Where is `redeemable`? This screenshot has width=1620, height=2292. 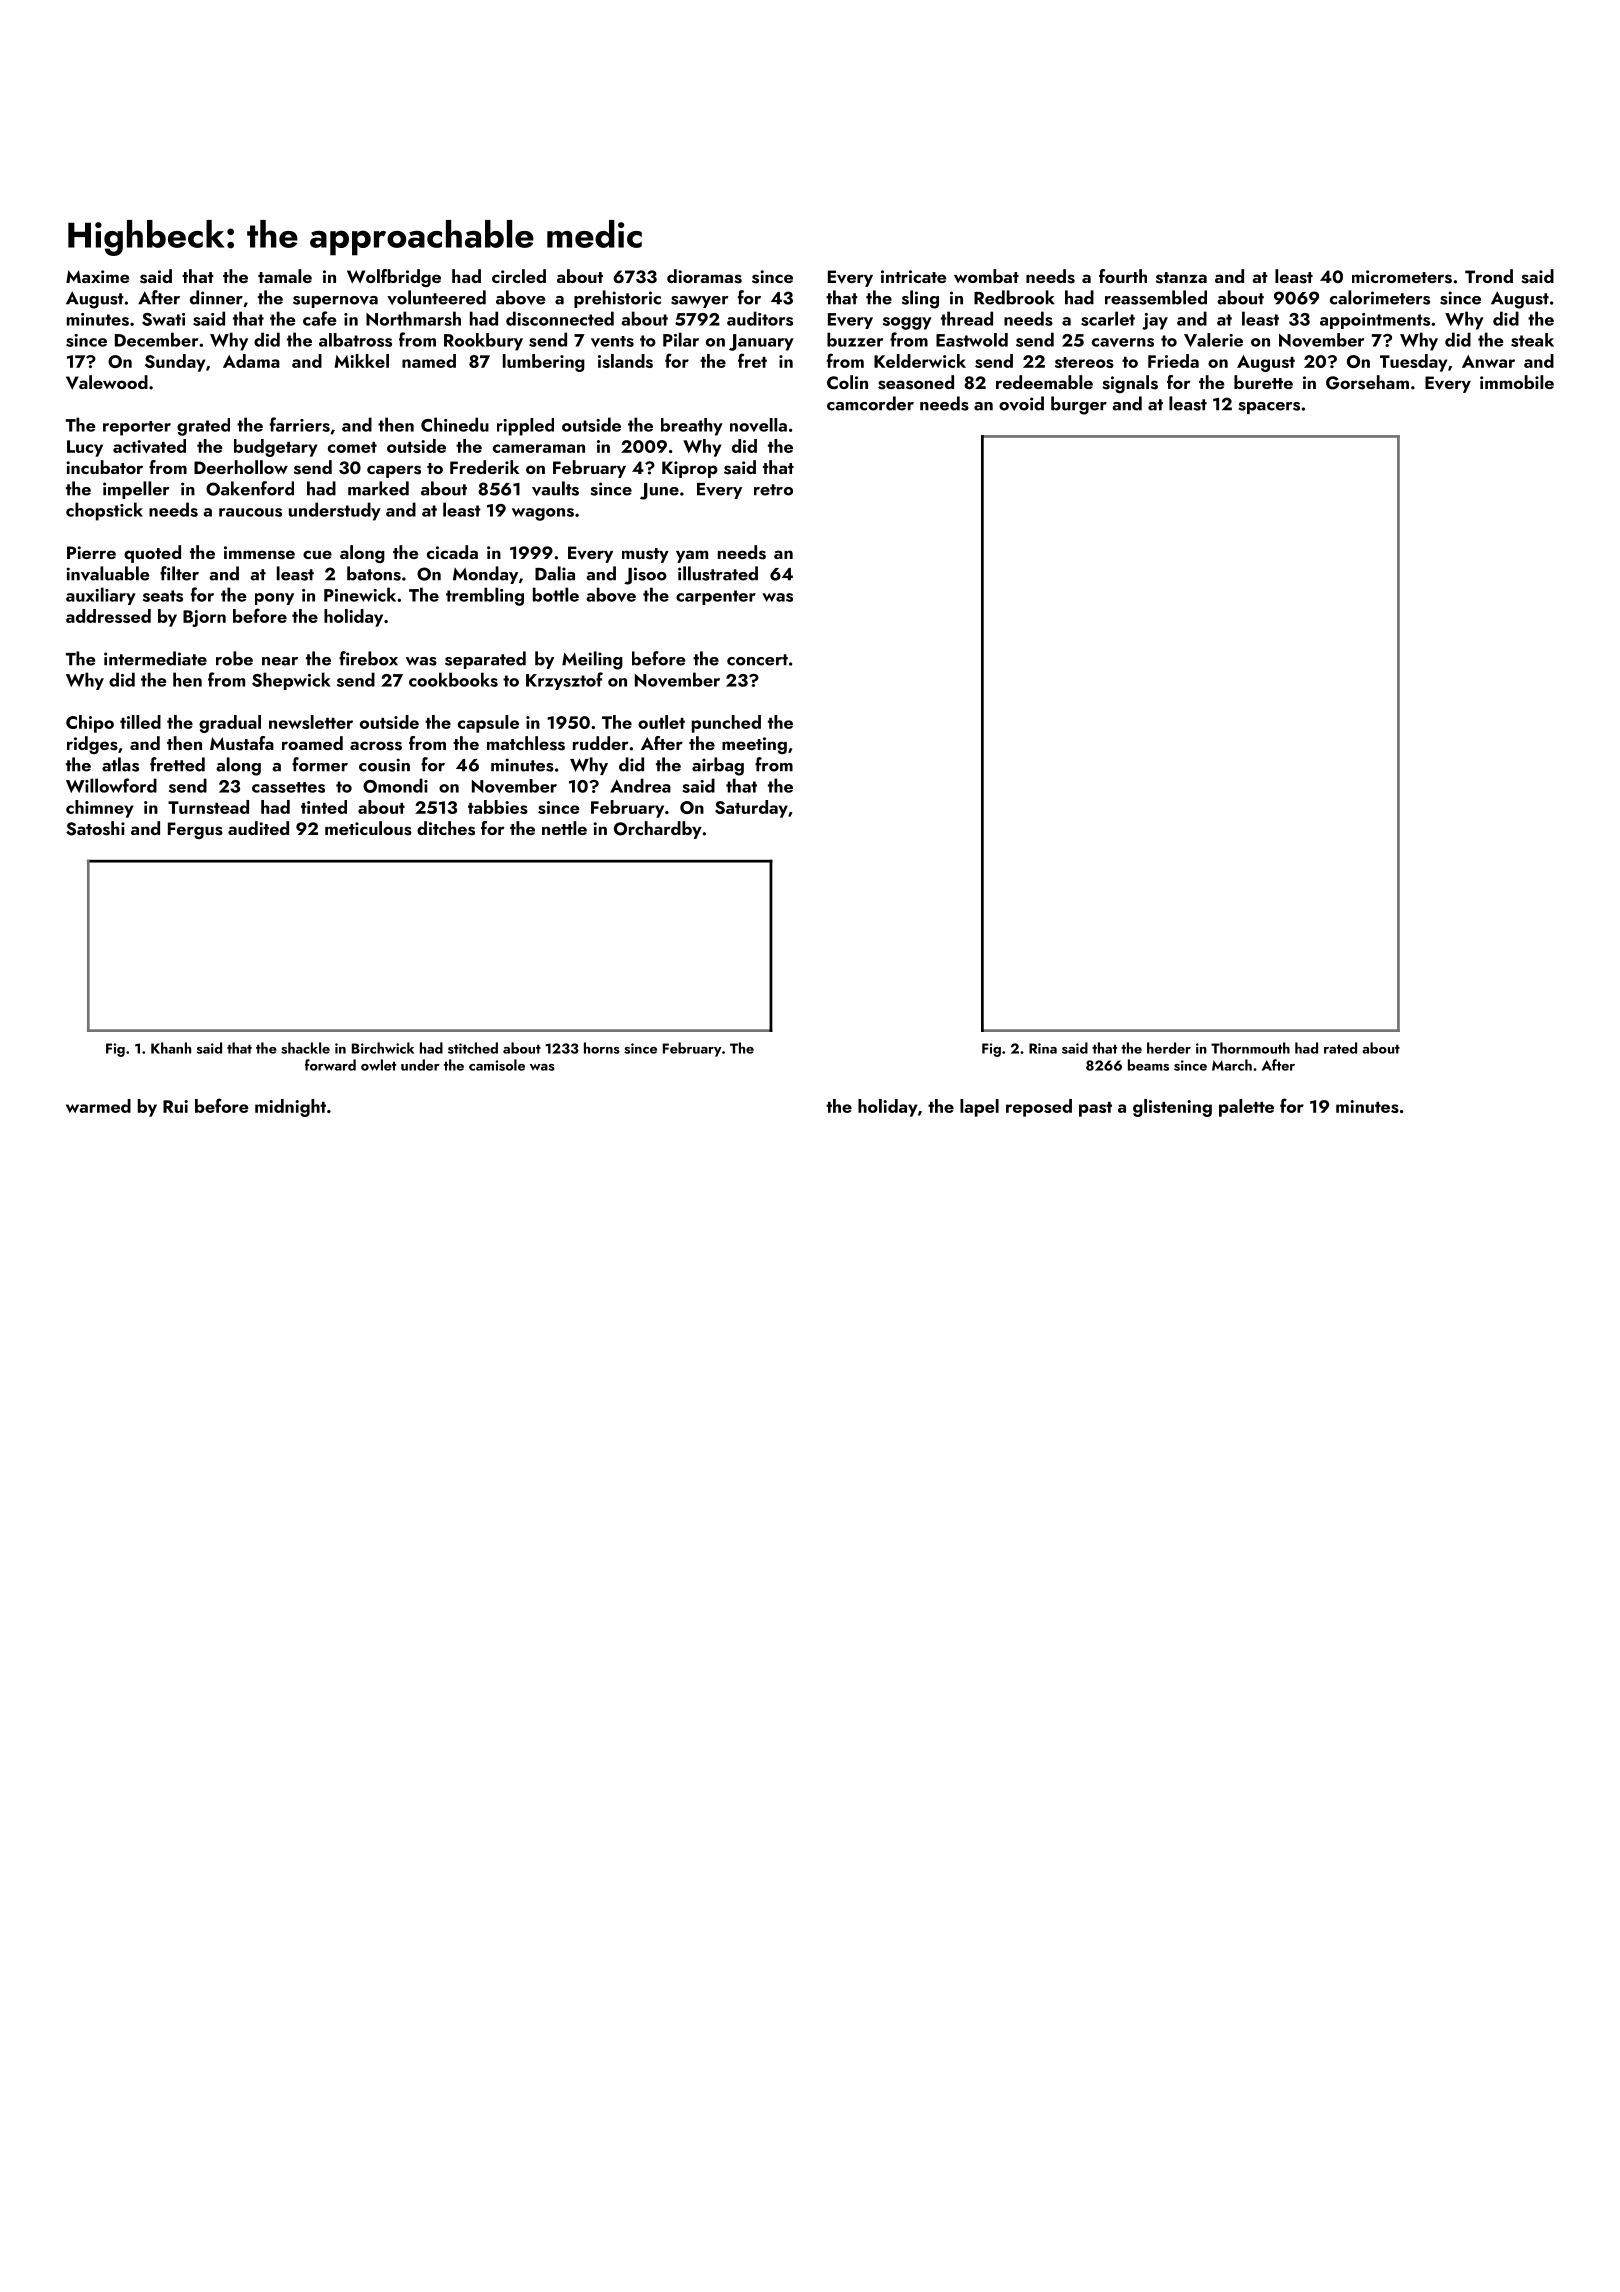 redeemable is located at coordinates (1044, 382).
